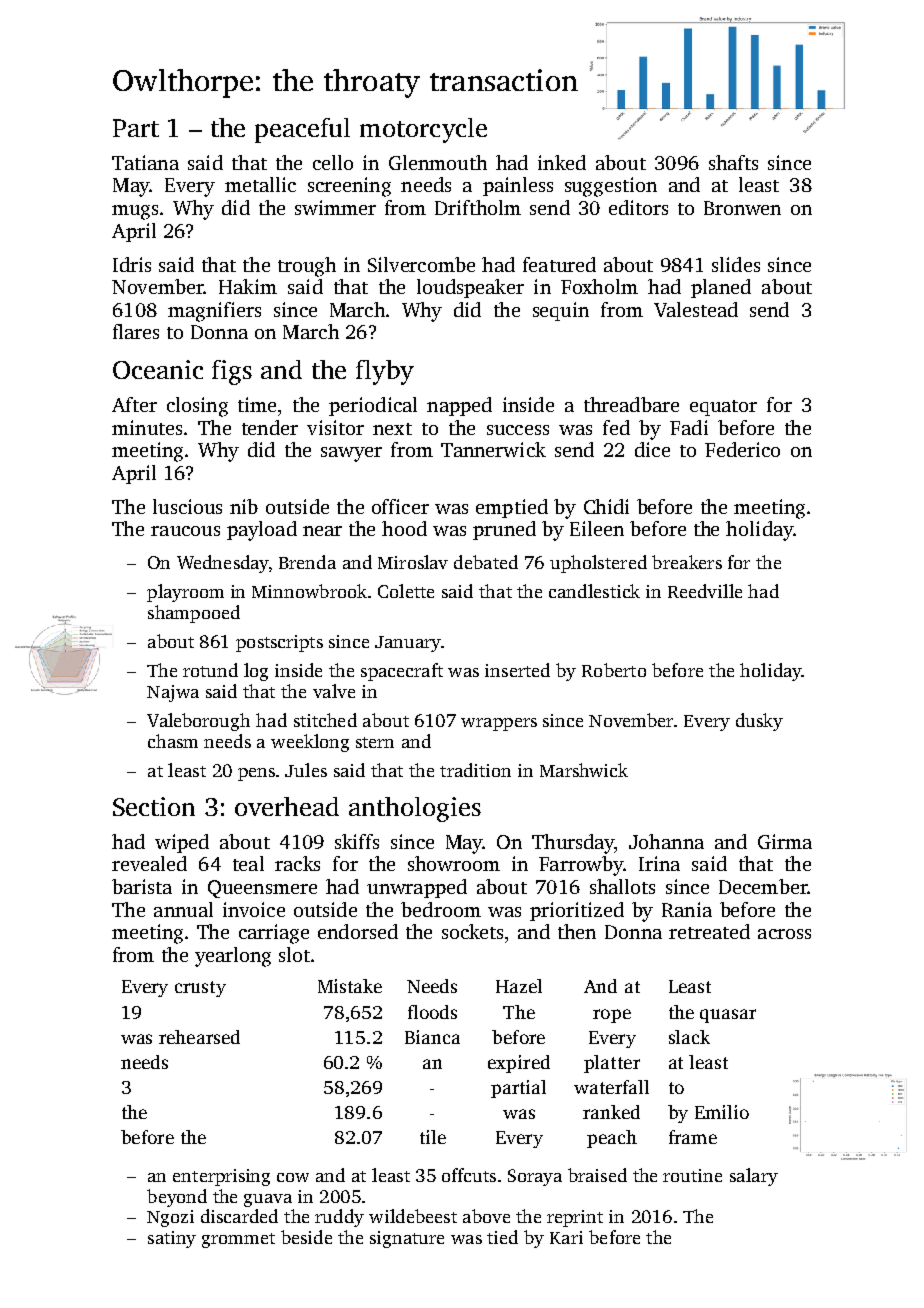  What do you see at coordinates (459, 406) in the page?
I see `napped` at bounding box center [459, 406].
